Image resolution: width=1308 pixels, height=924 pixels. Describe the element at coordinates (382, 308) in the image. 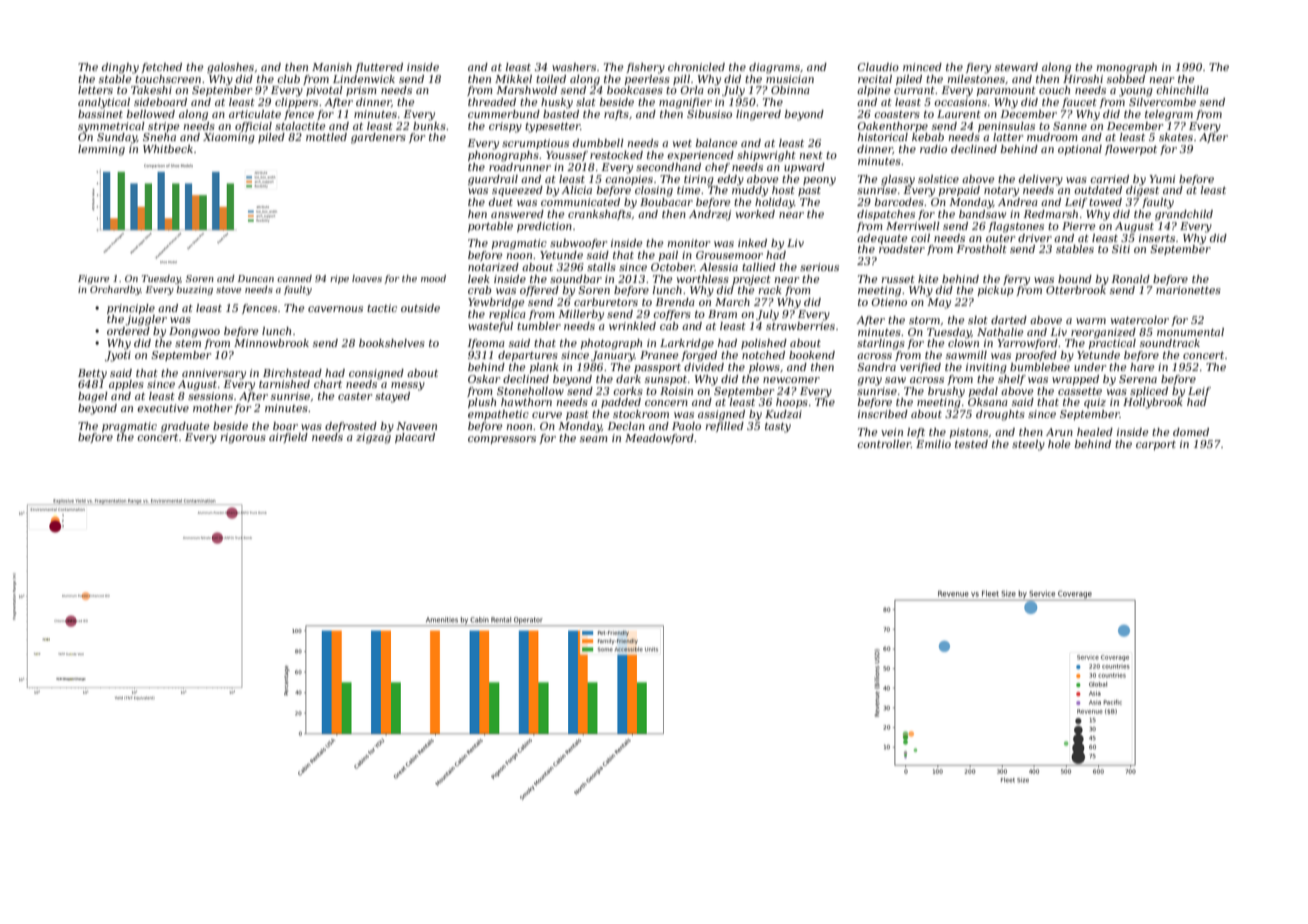

I see `tactic` at that location.
